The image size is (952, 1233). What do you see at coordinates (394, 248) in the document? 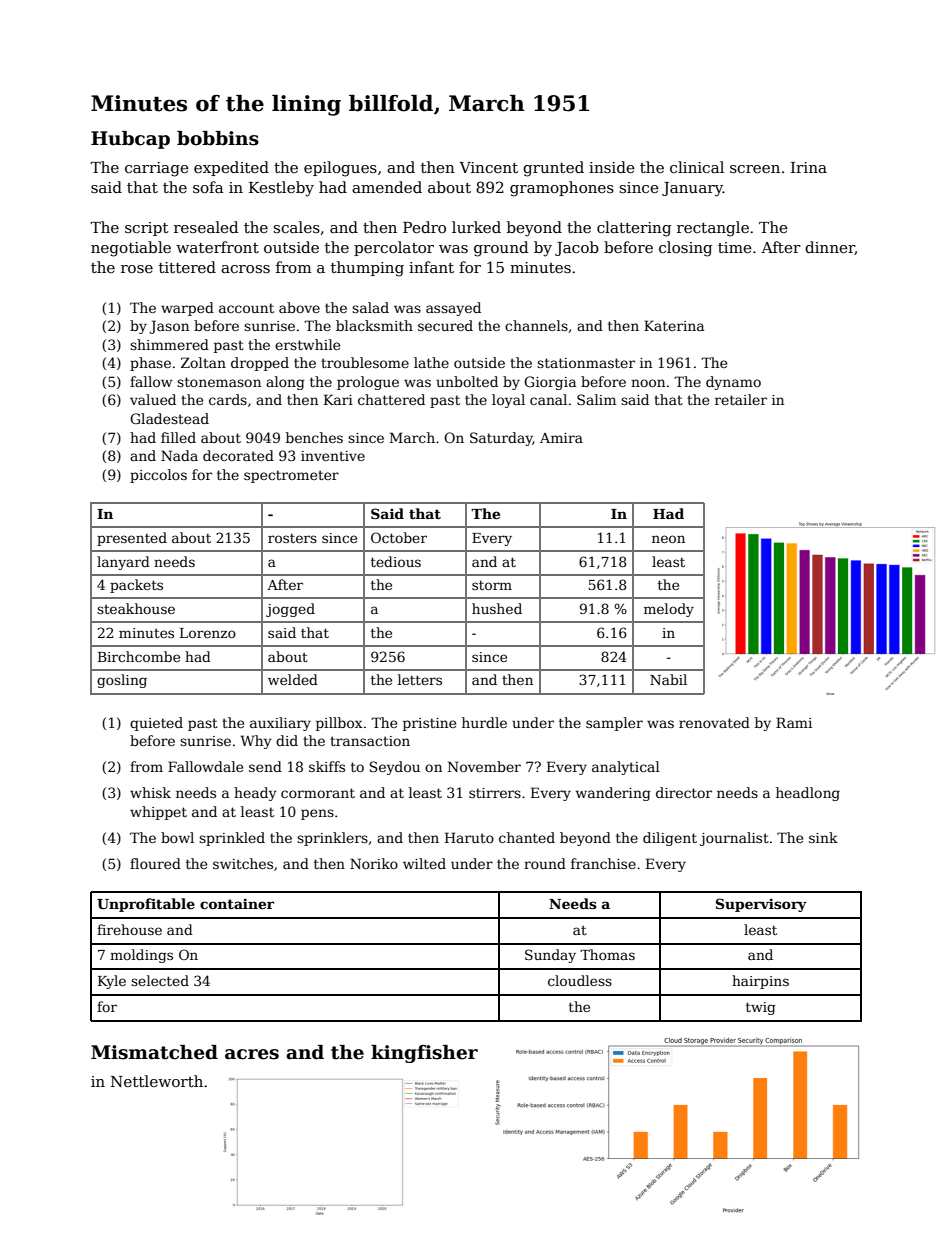
I see `percolator` at bounding box center [394, 248].
